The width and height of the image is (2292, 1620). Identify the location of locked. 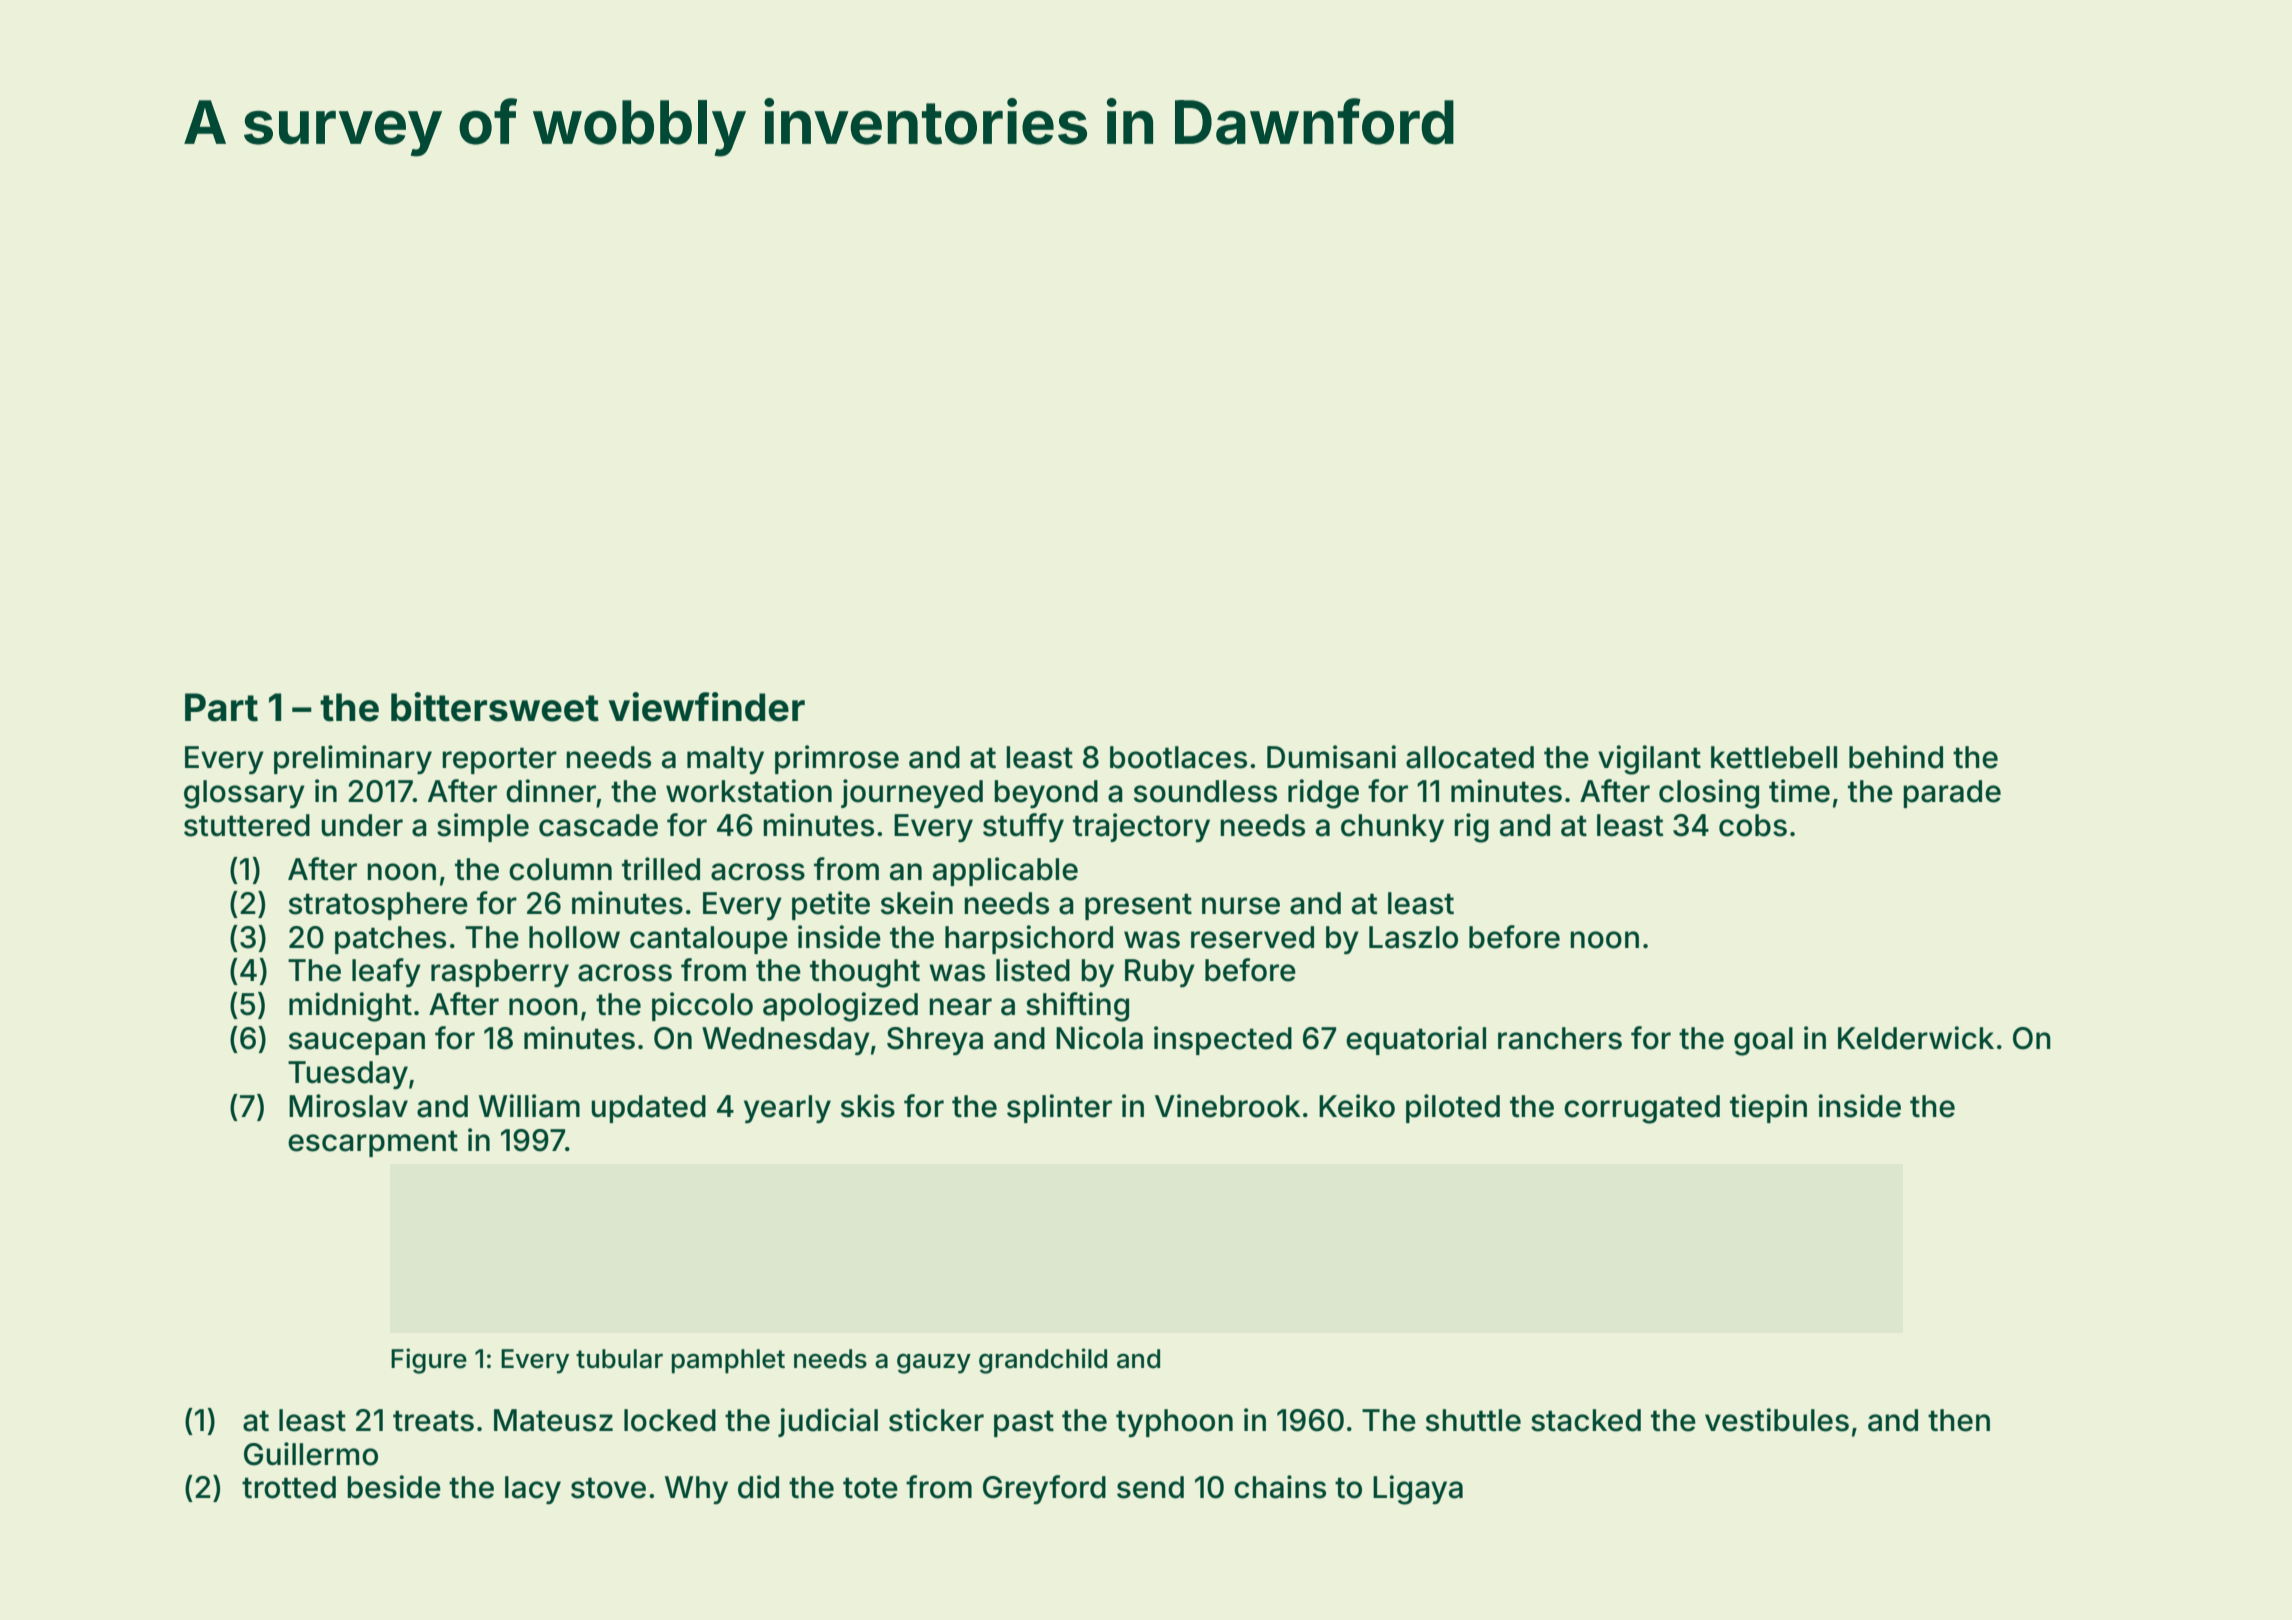
(670, 1420).
